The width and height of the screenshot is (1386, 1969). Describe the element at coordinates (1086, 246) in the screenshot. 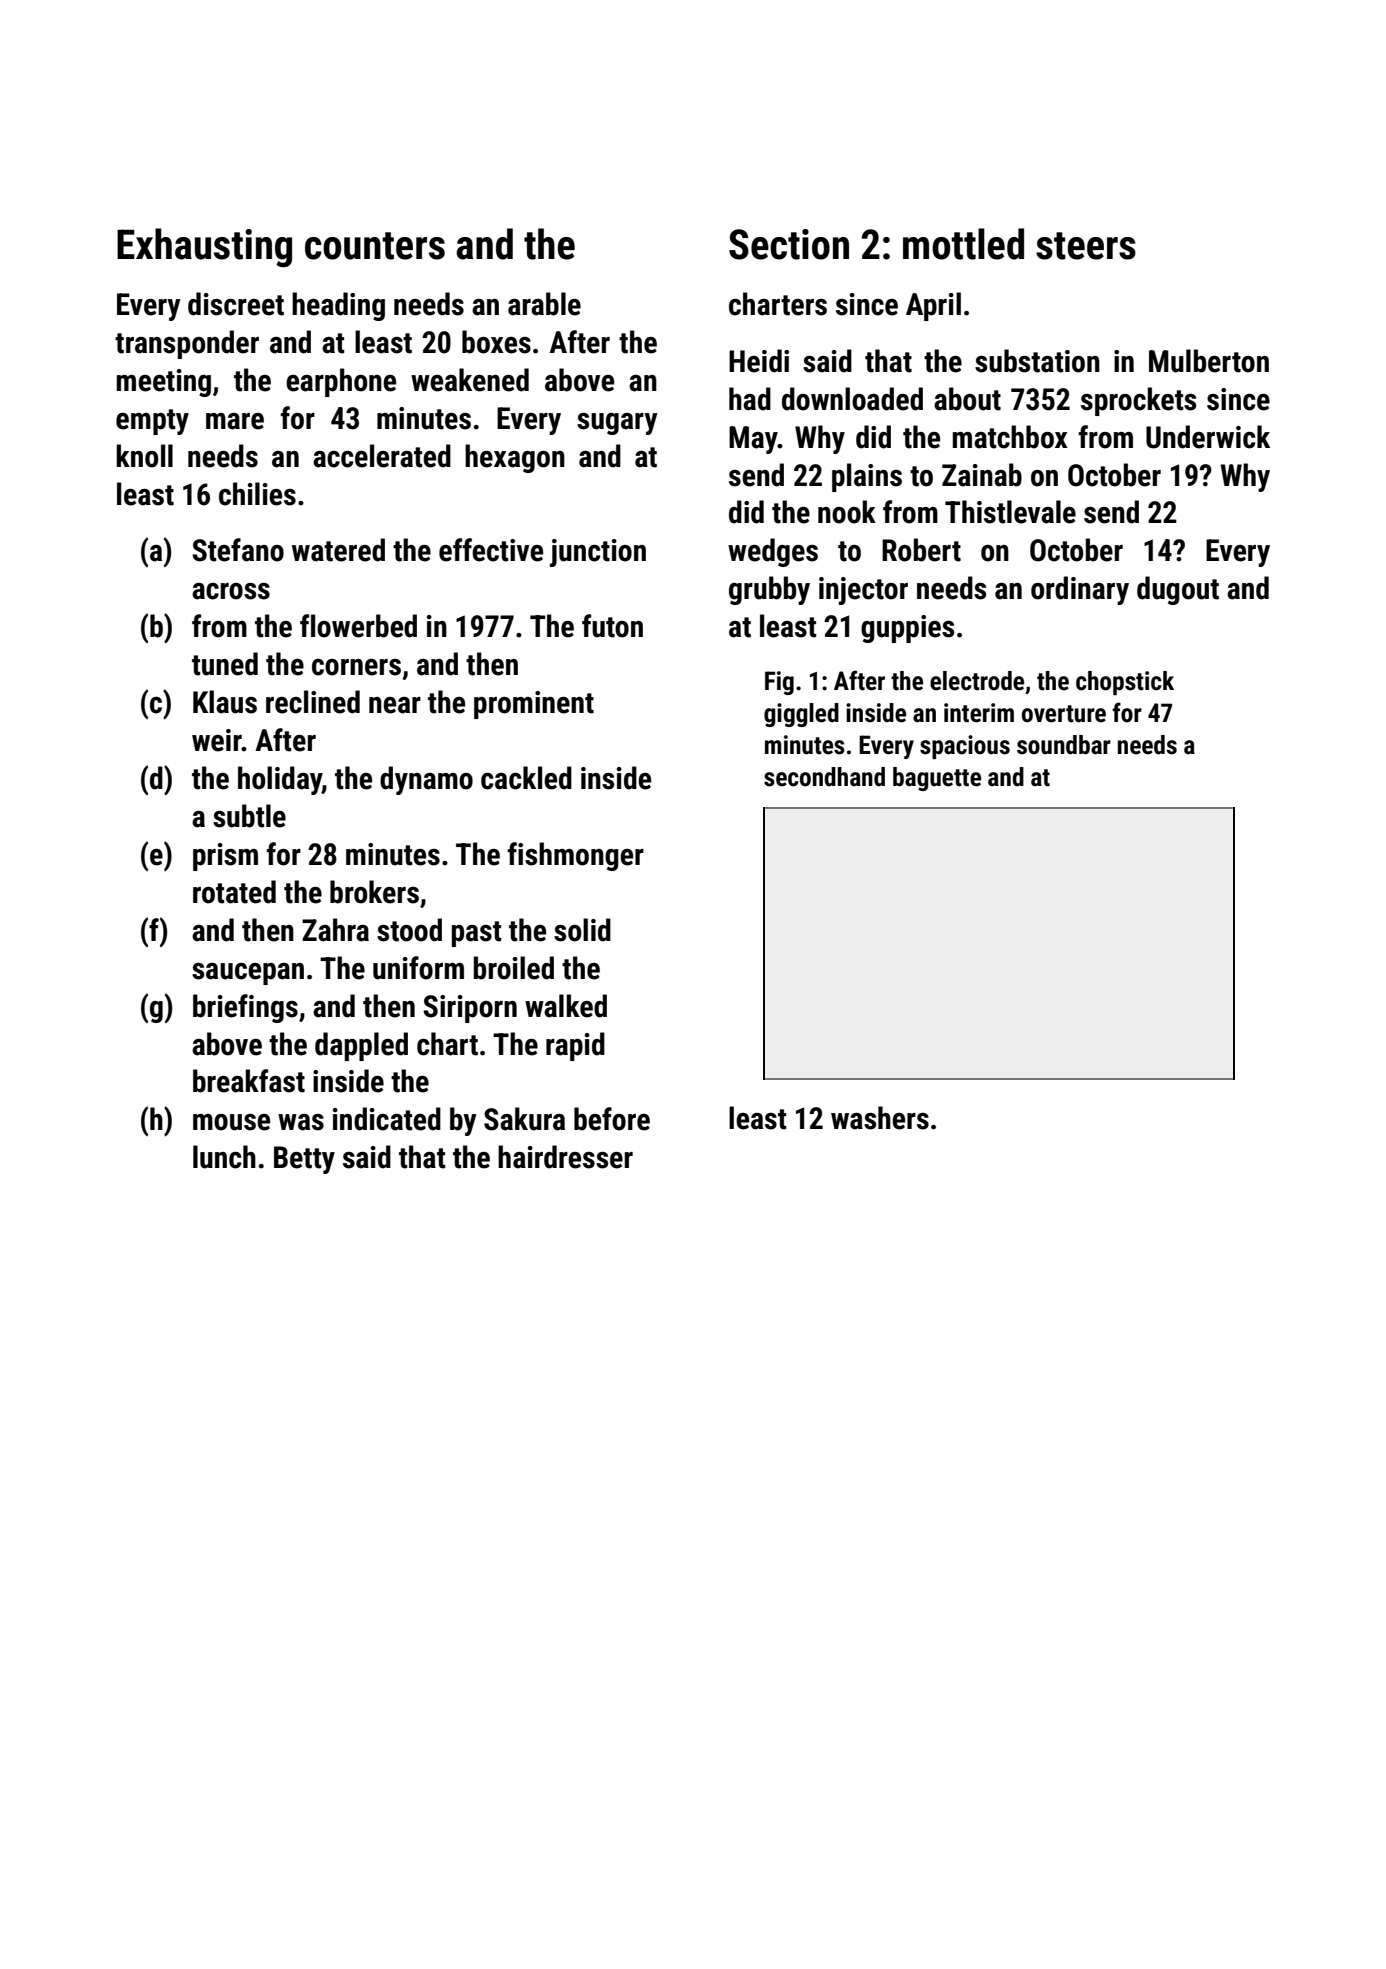

I see `steers` at that location.
